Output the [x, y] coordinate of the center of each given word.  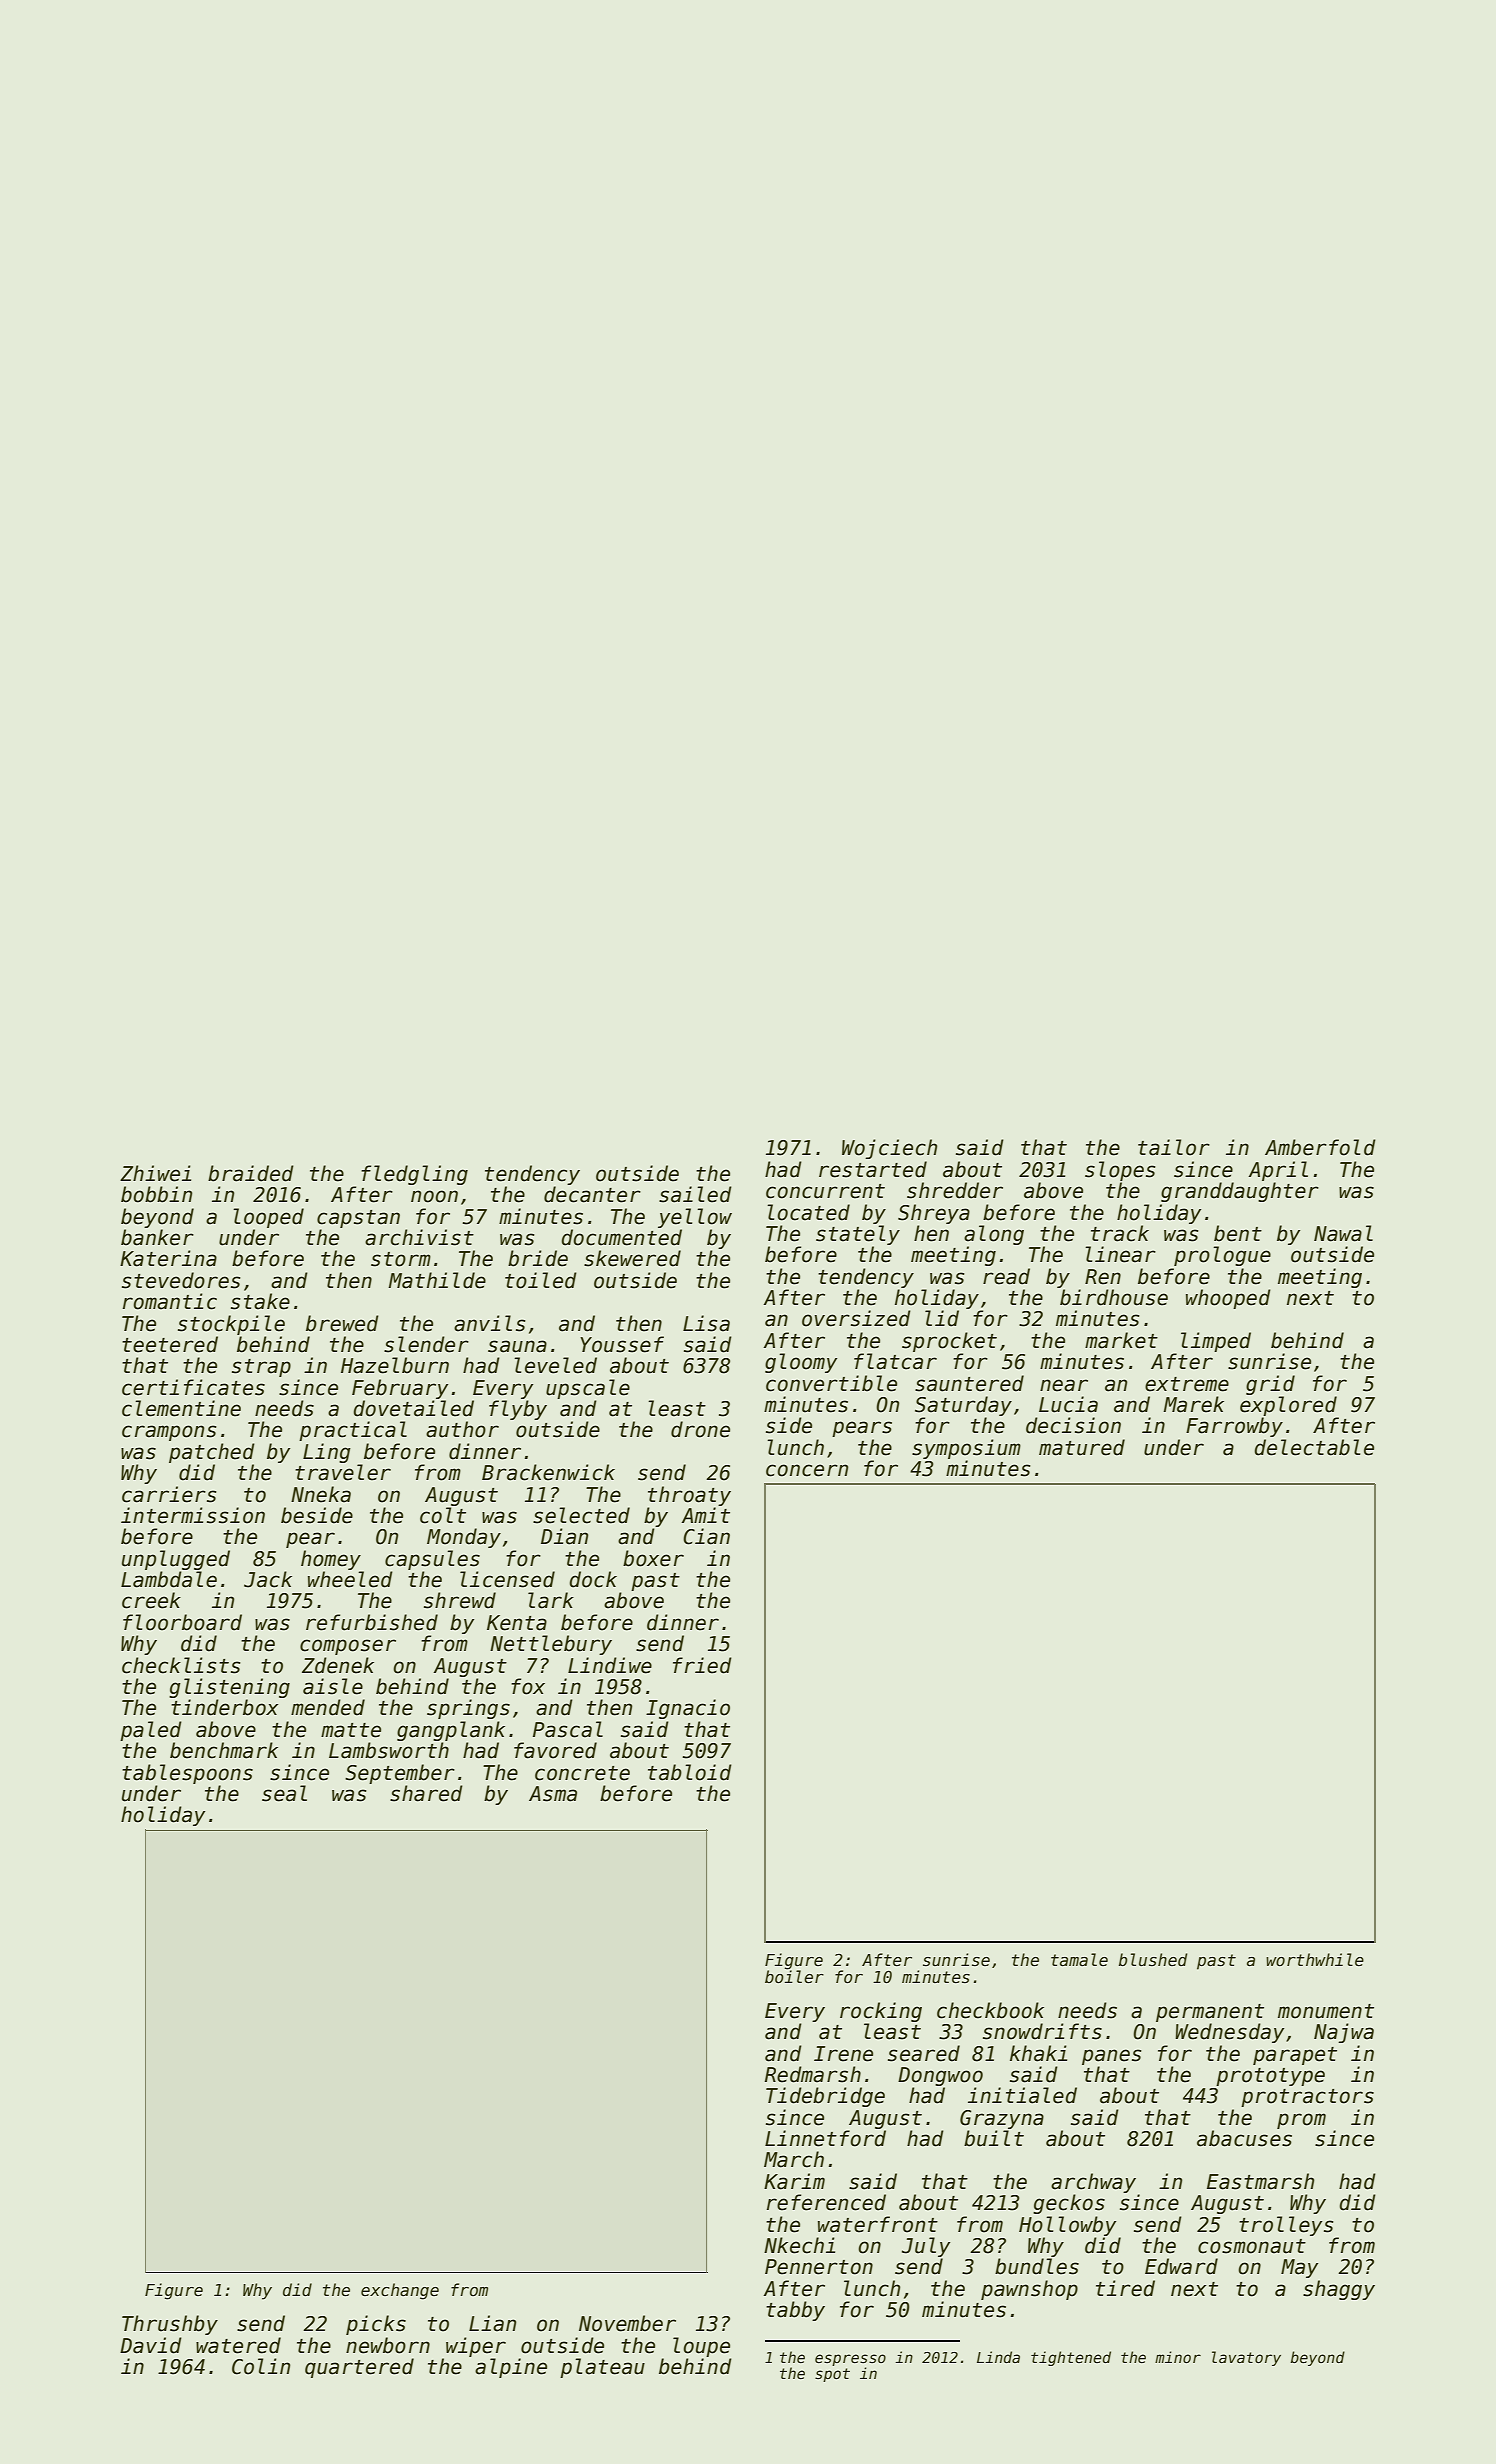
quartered [359, 2368]
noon [434, 1196]
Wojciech [889, 1149]
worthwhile [1315, 1959]
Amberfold [1320, 1147]
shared [426, 1793]
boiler [794, 1976]
